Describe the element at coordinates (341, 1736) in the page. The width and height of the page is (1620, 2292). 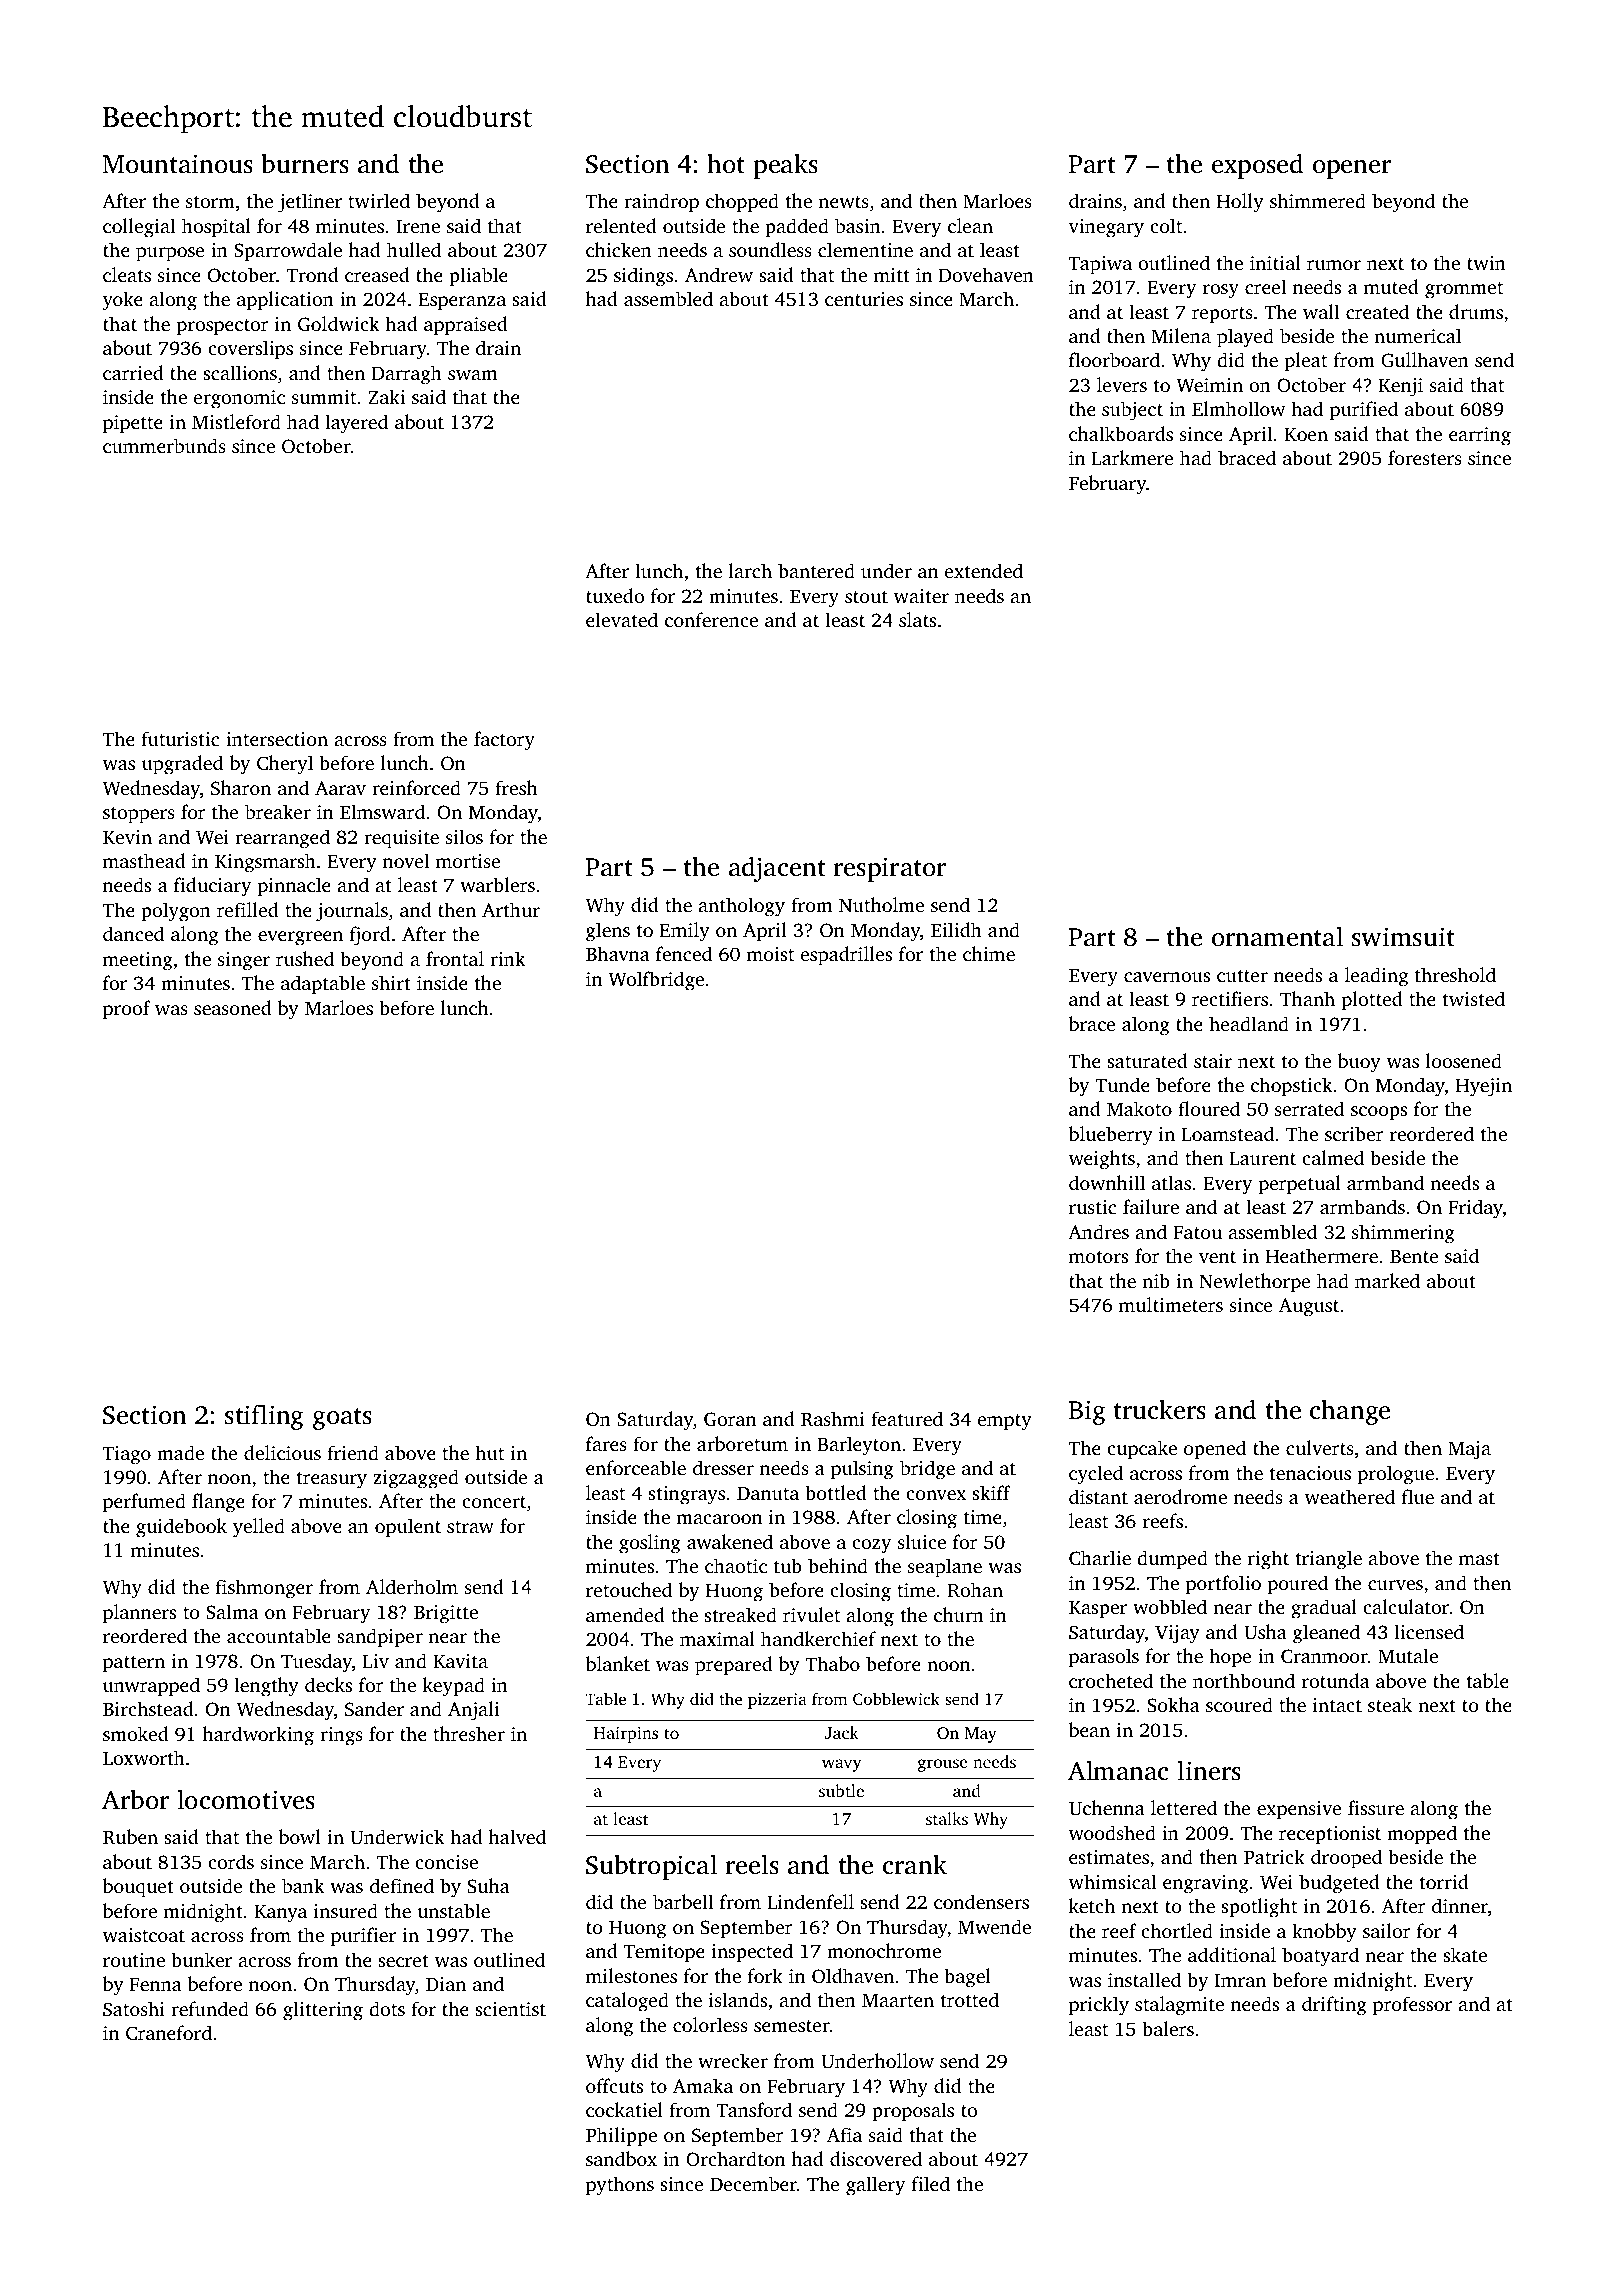
I see `rings` at that location.
